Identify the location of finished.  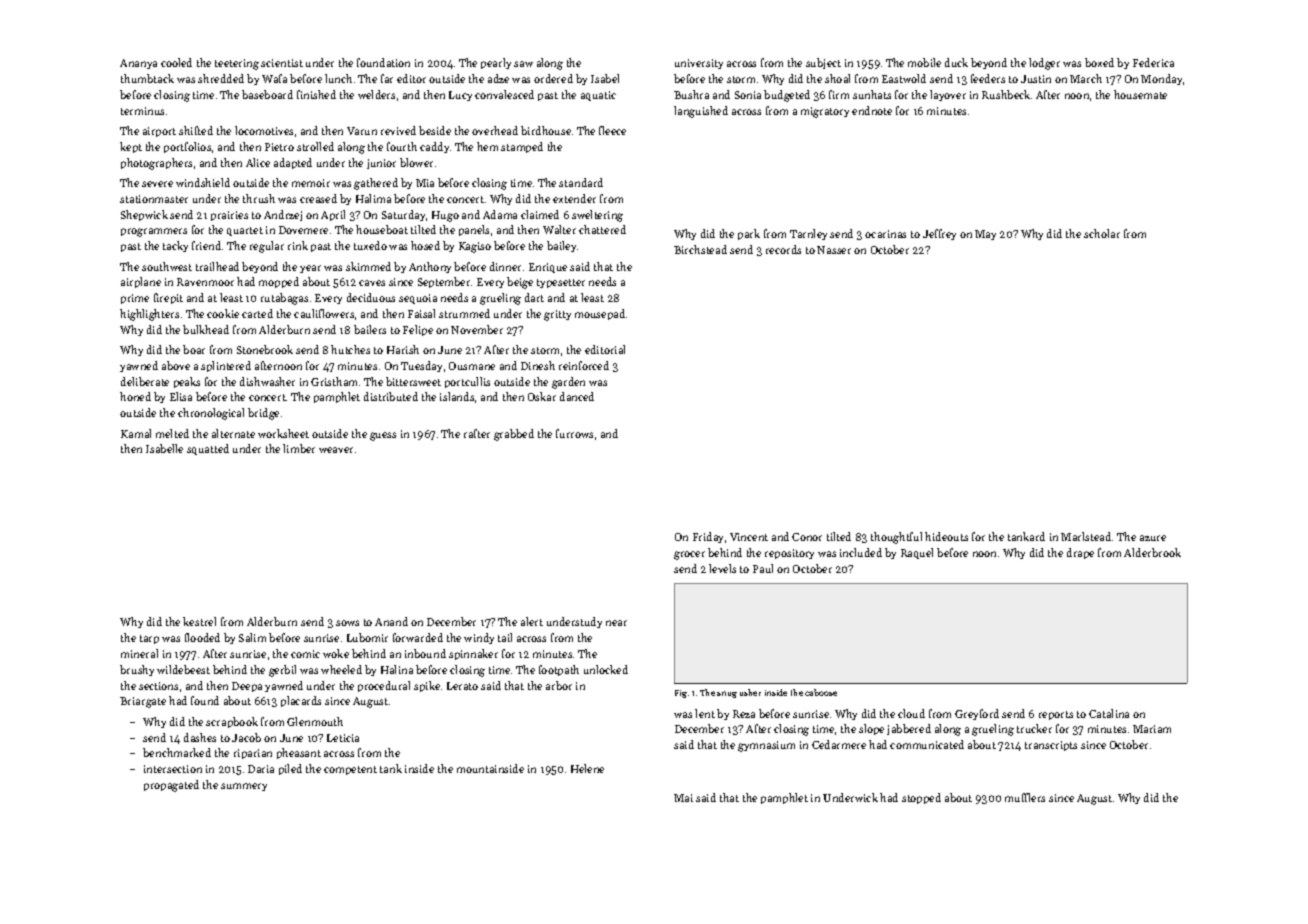
(316, 94).
